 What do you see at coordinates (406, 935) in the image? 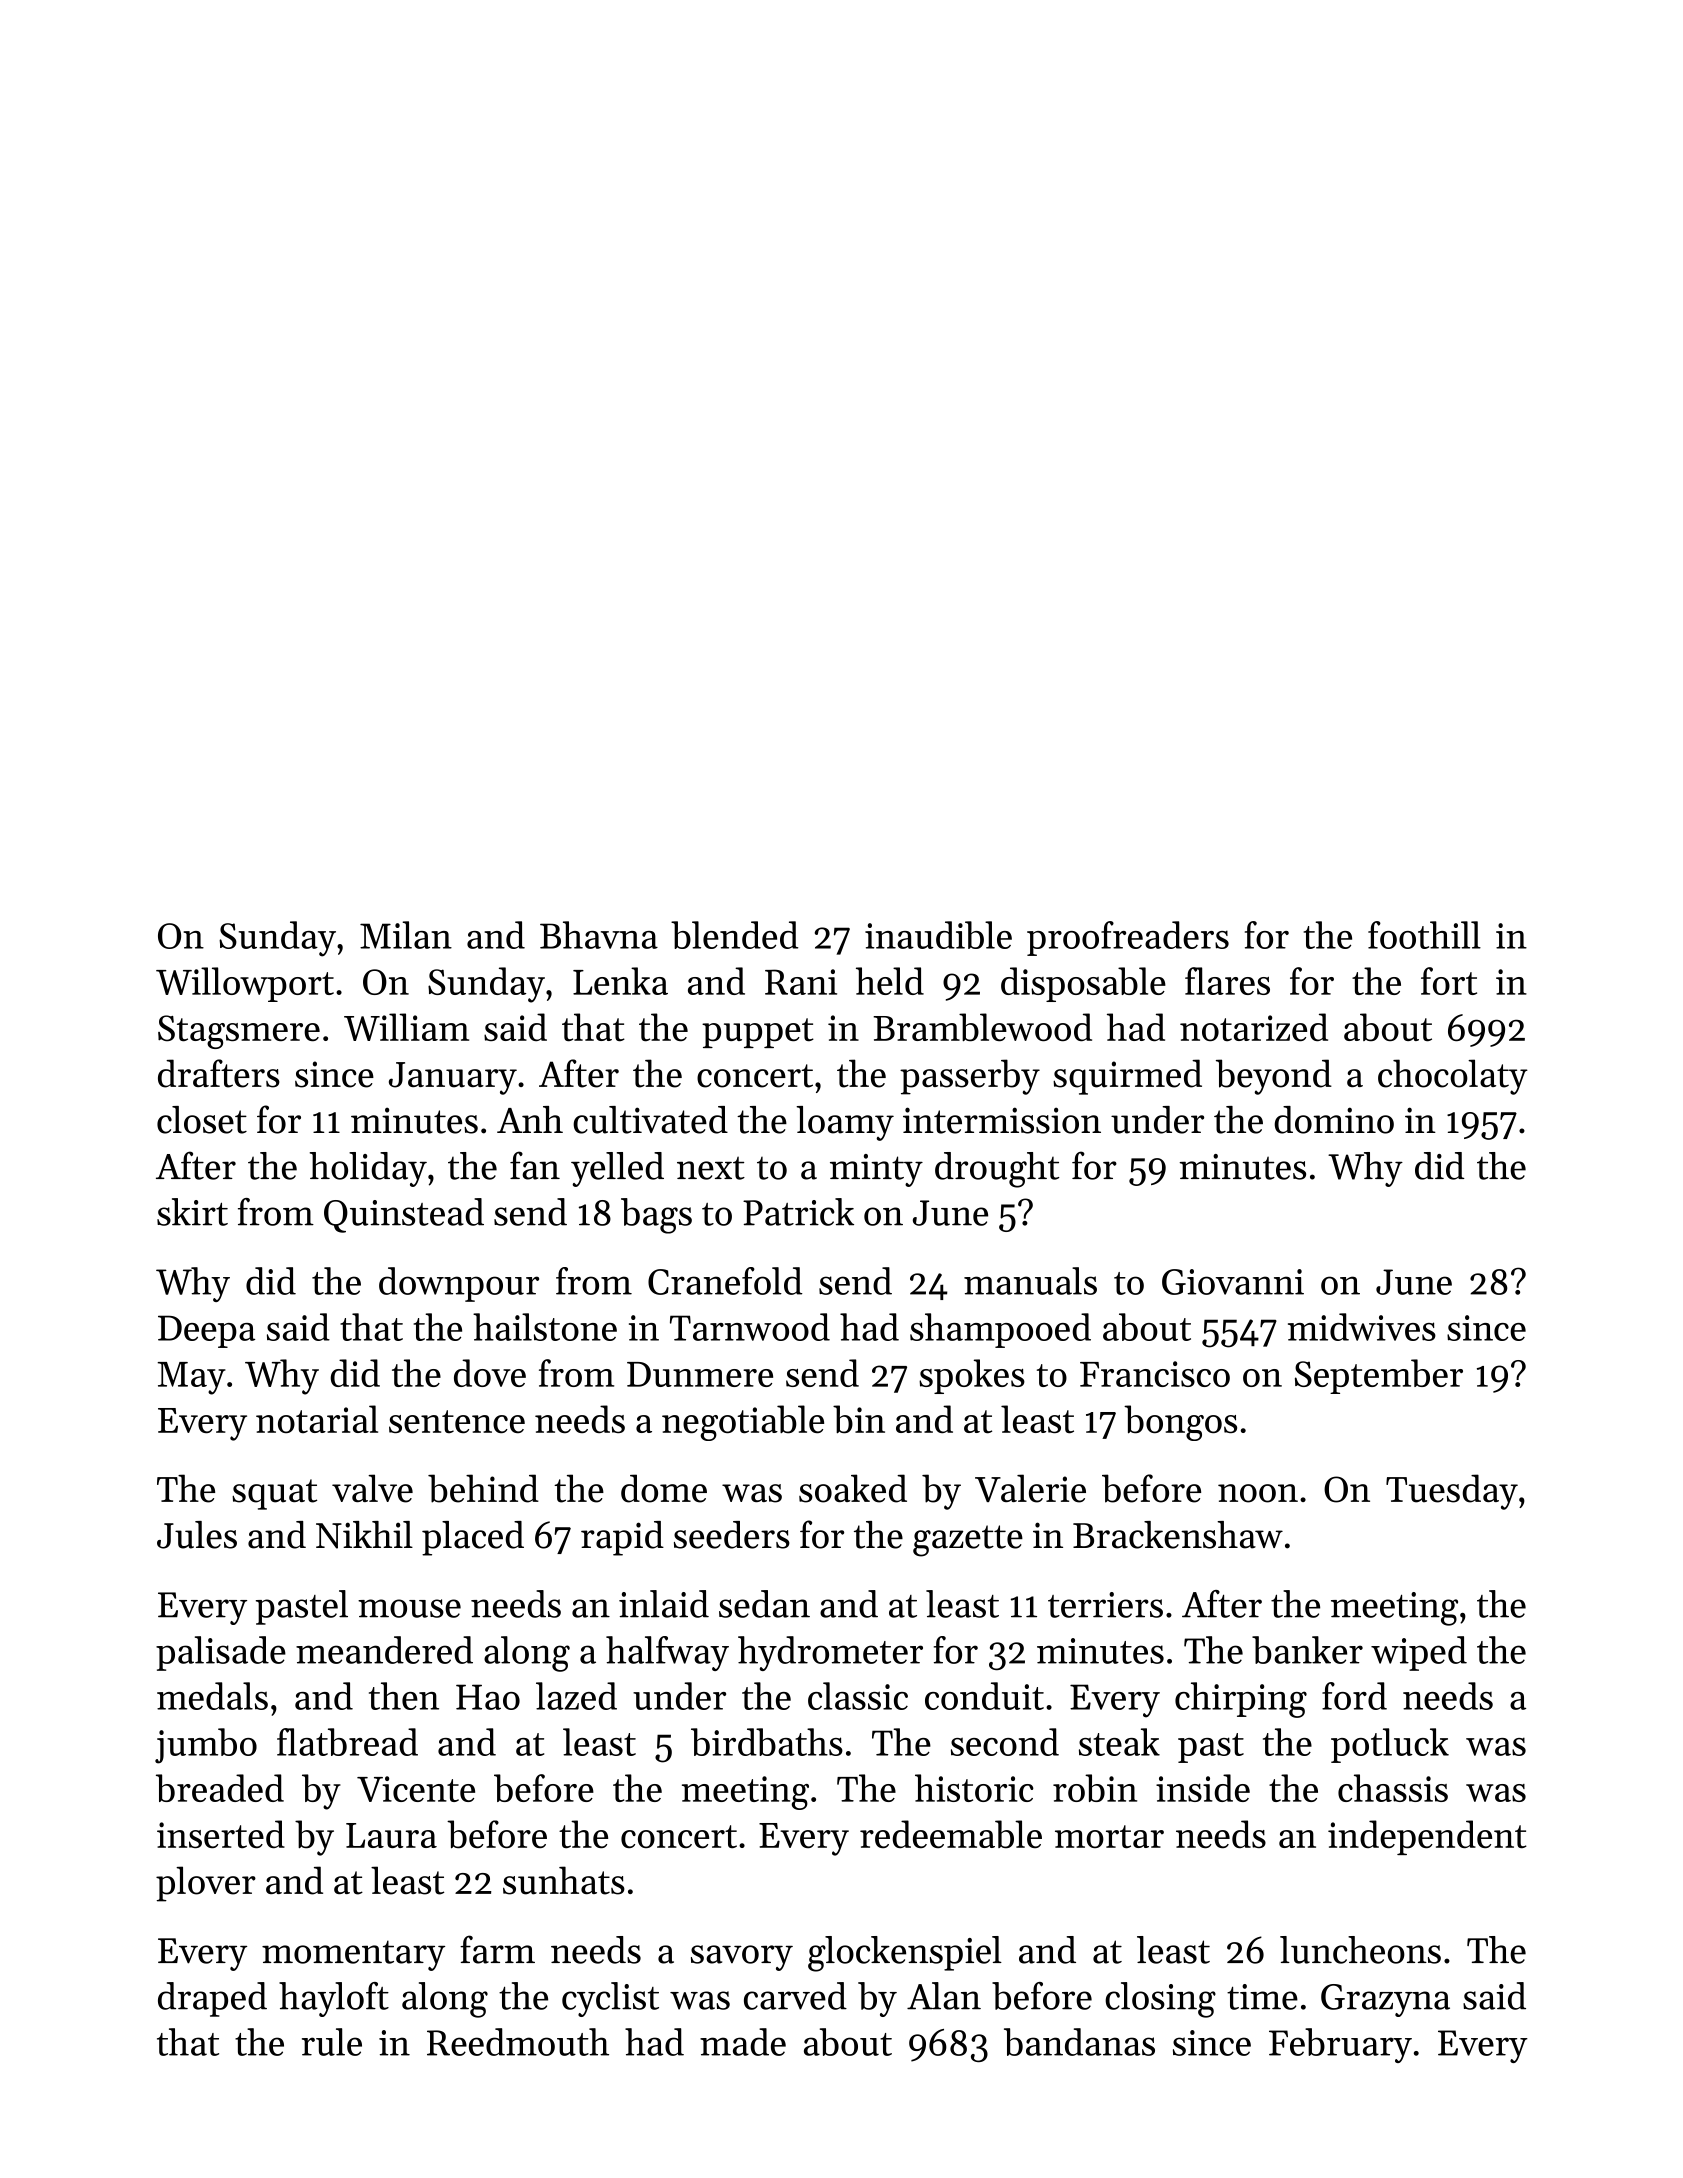
I see `Milan` at bounding box center [406, 935].
